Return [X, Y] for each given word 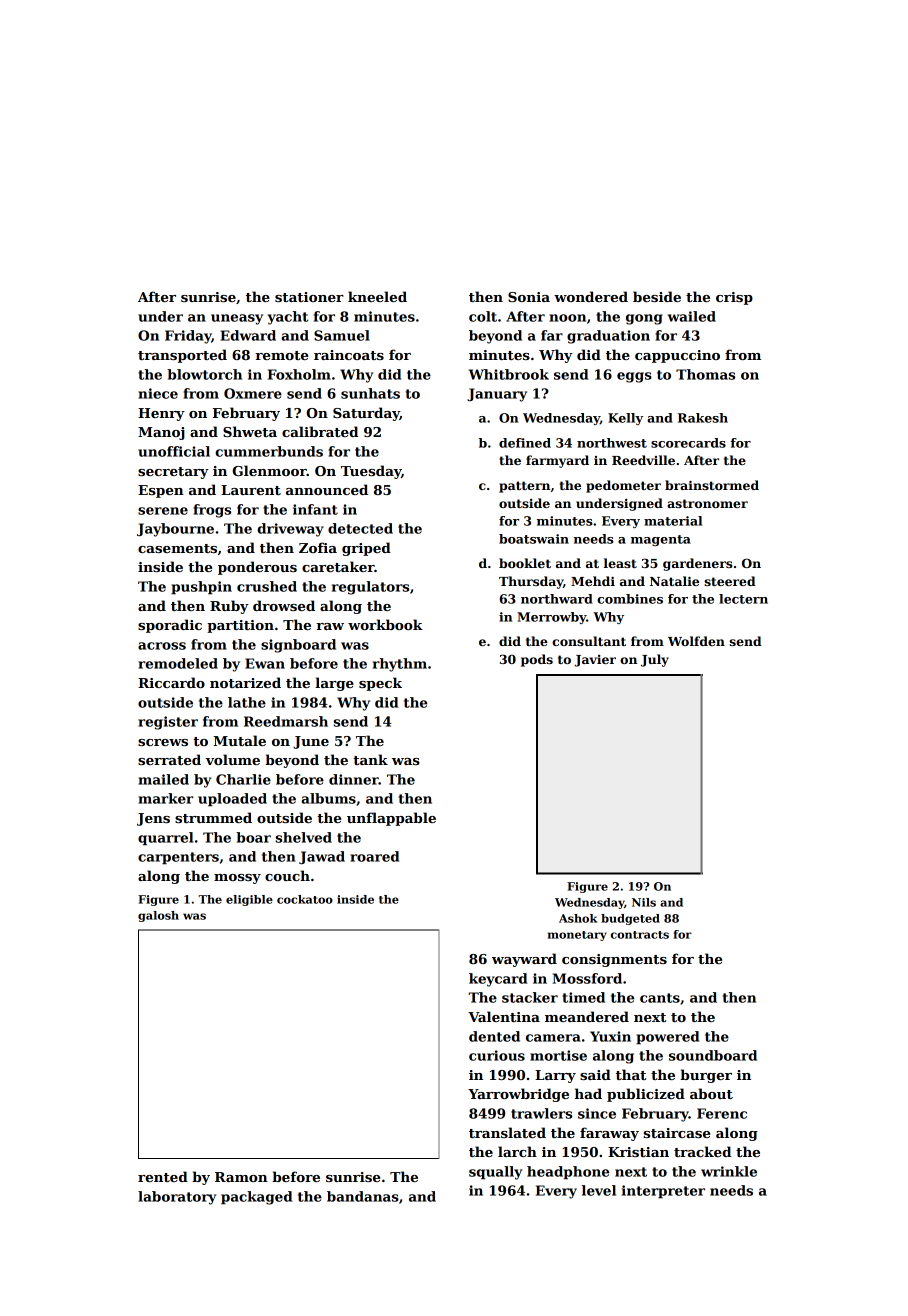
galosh [158, 916]
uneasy [237, 319]
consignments [614, 960]
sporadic [170, 626]
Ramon [241, 1177]
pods [537, 660]
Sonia [529, 297]
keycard [498, 980]
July [655, 660]
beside [657, 296]
